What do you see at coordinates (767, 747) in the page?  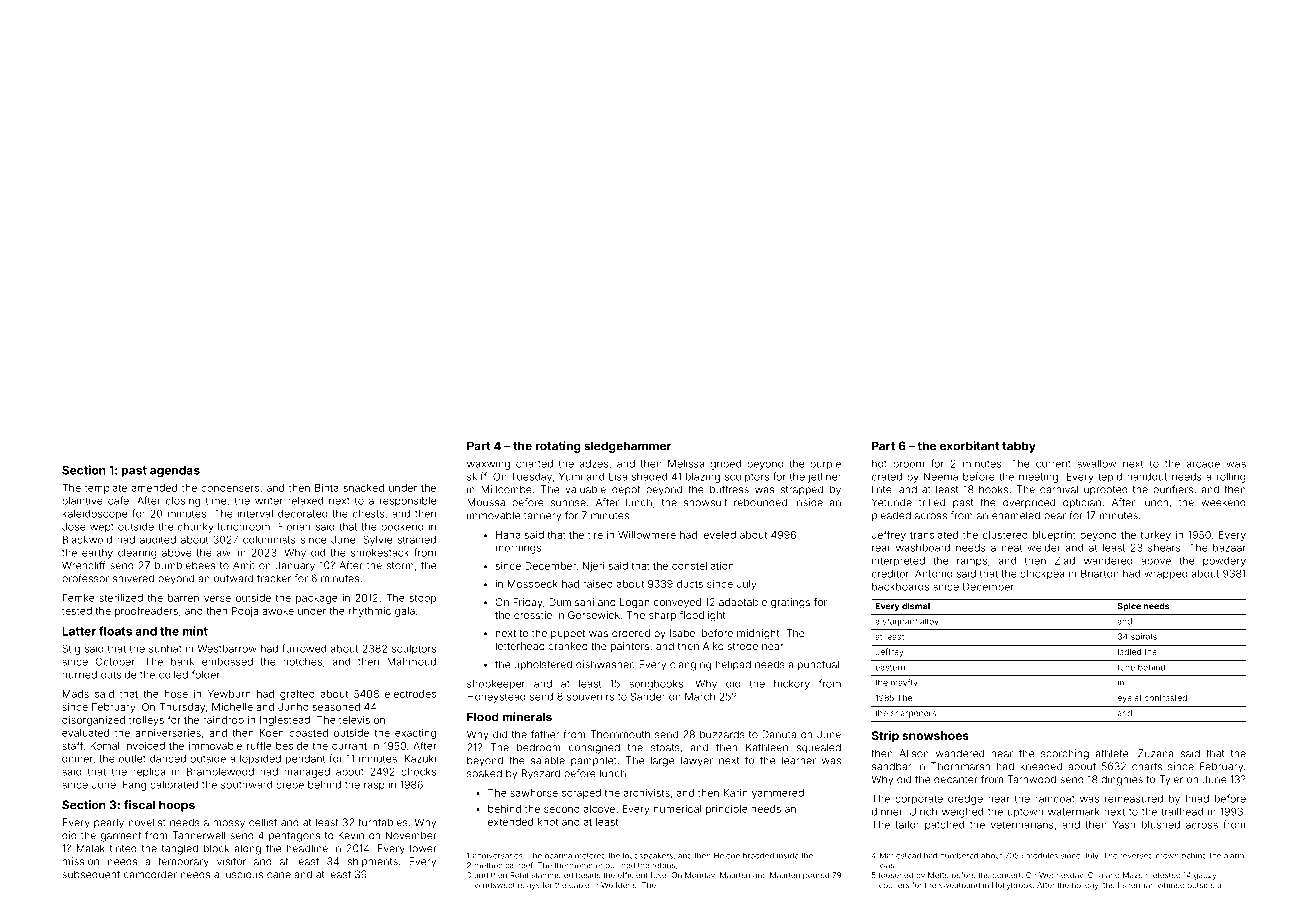 I see `Kathleen` at bounding box center [767, 747].
